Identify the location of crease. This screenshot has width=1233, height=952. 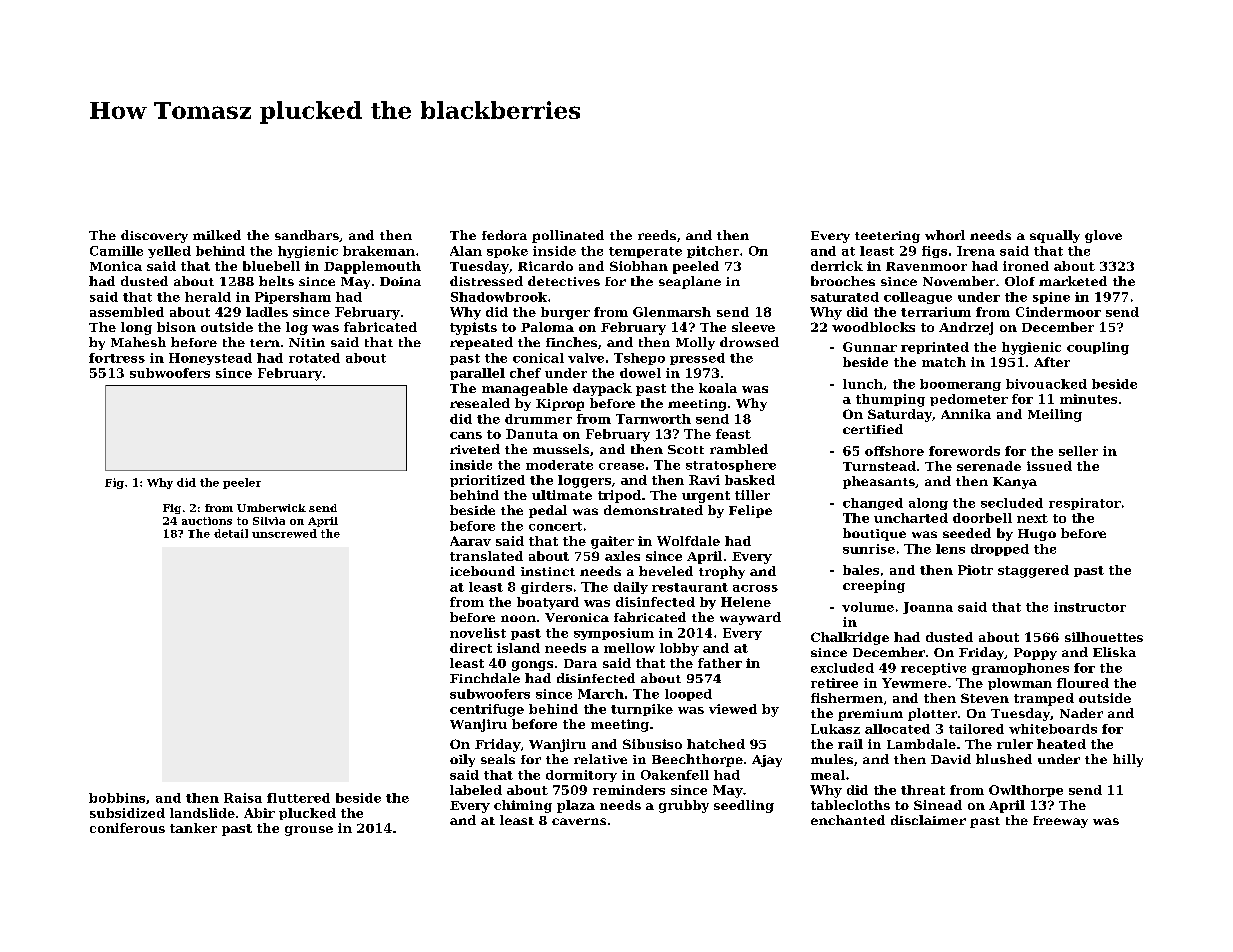
(621, 466).
